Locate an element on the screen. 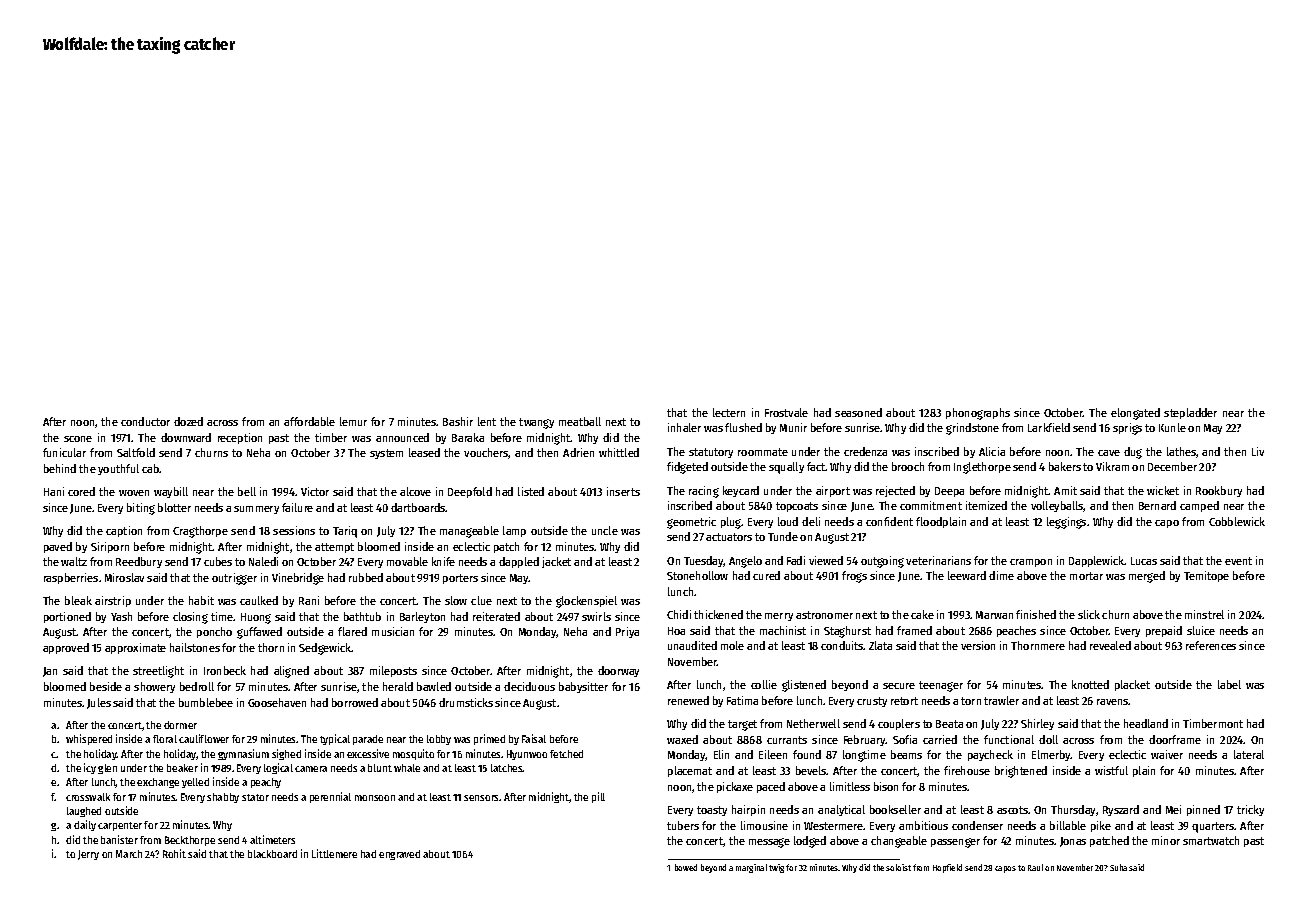 Image resolution: width=1308 pixels, height=924 pixels. daily is located at coordinates (85, 825).
